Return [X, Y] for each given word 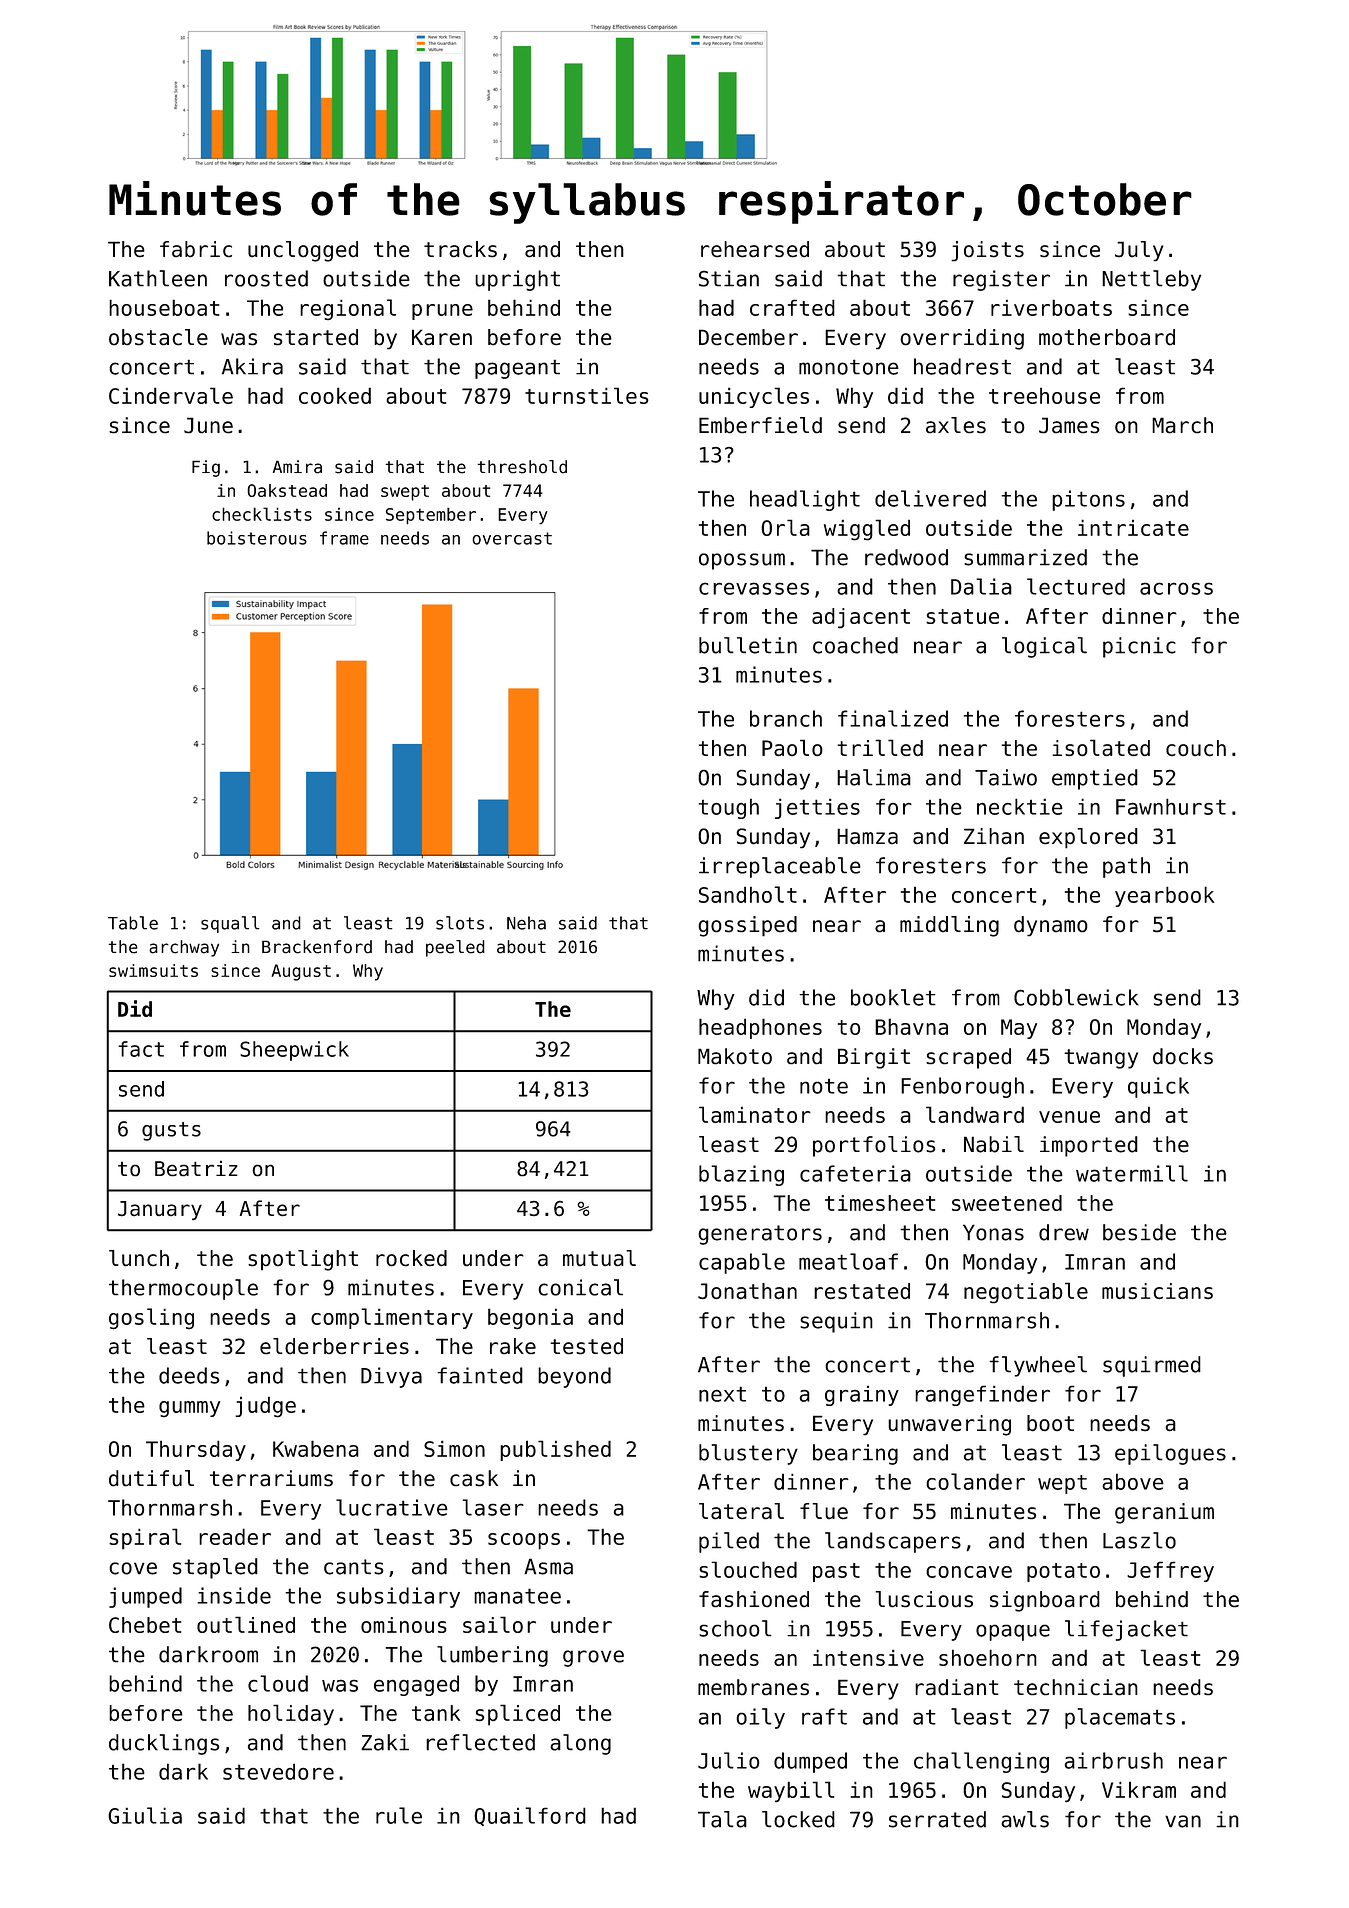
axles [956, 425]
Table [133, 923]
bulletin [748, 645]
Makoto [735, 1056]
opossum [742, 561]
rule [399, 1815]
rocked [411, 1258]
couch [1196, 748]
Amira [297, 467]
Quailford [530, 1816]
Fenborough [962, 1087]
